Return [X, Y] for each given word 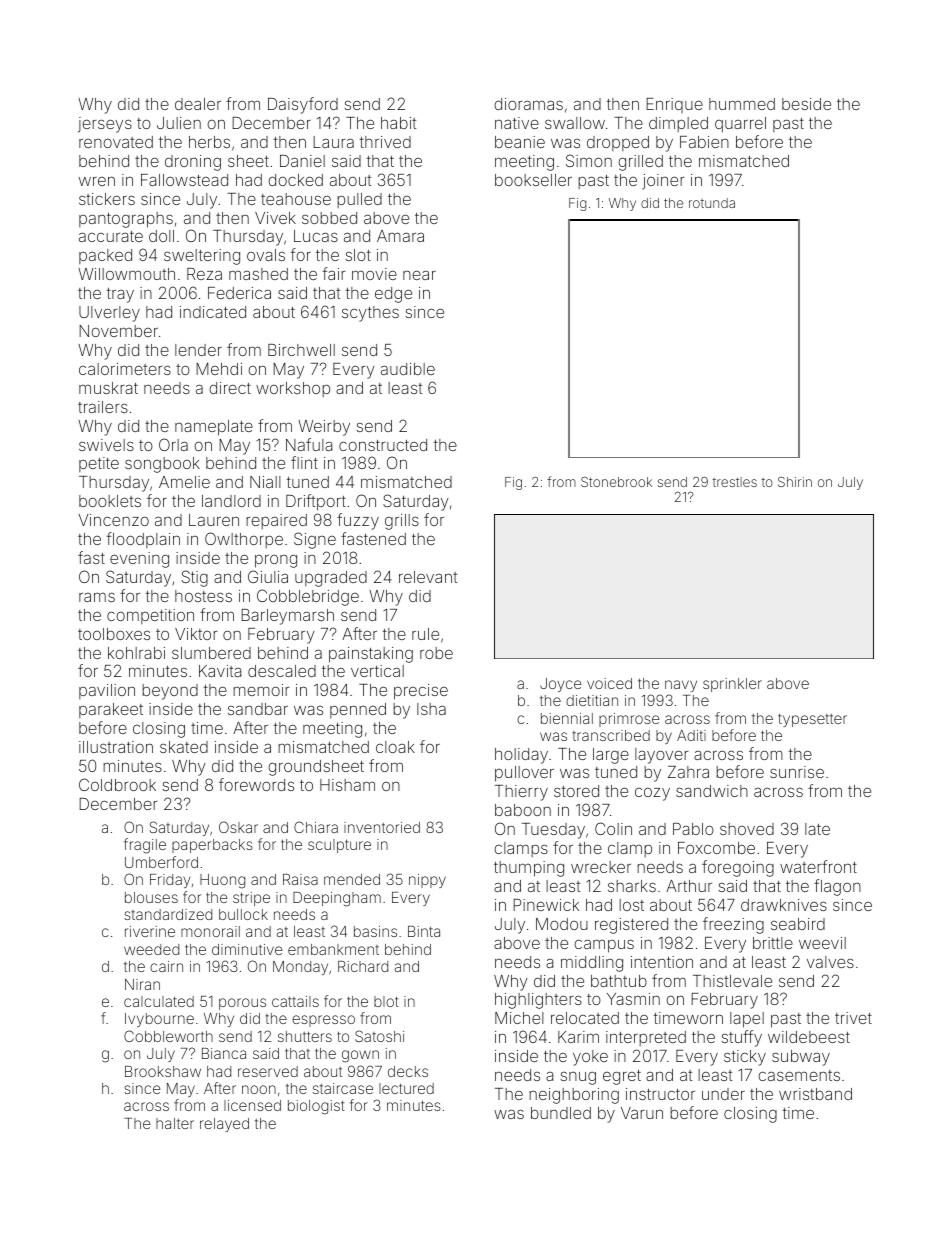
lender [198, 350]
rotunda [712, 203]
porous [242, 1004]
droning [193, 163]
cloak [395, 747]
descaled [282, 671]
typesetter [812, 720]
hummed [742, 104]
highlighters [538, 1001]
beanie [520, 142]
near [419, 275]
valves [830, 962]
